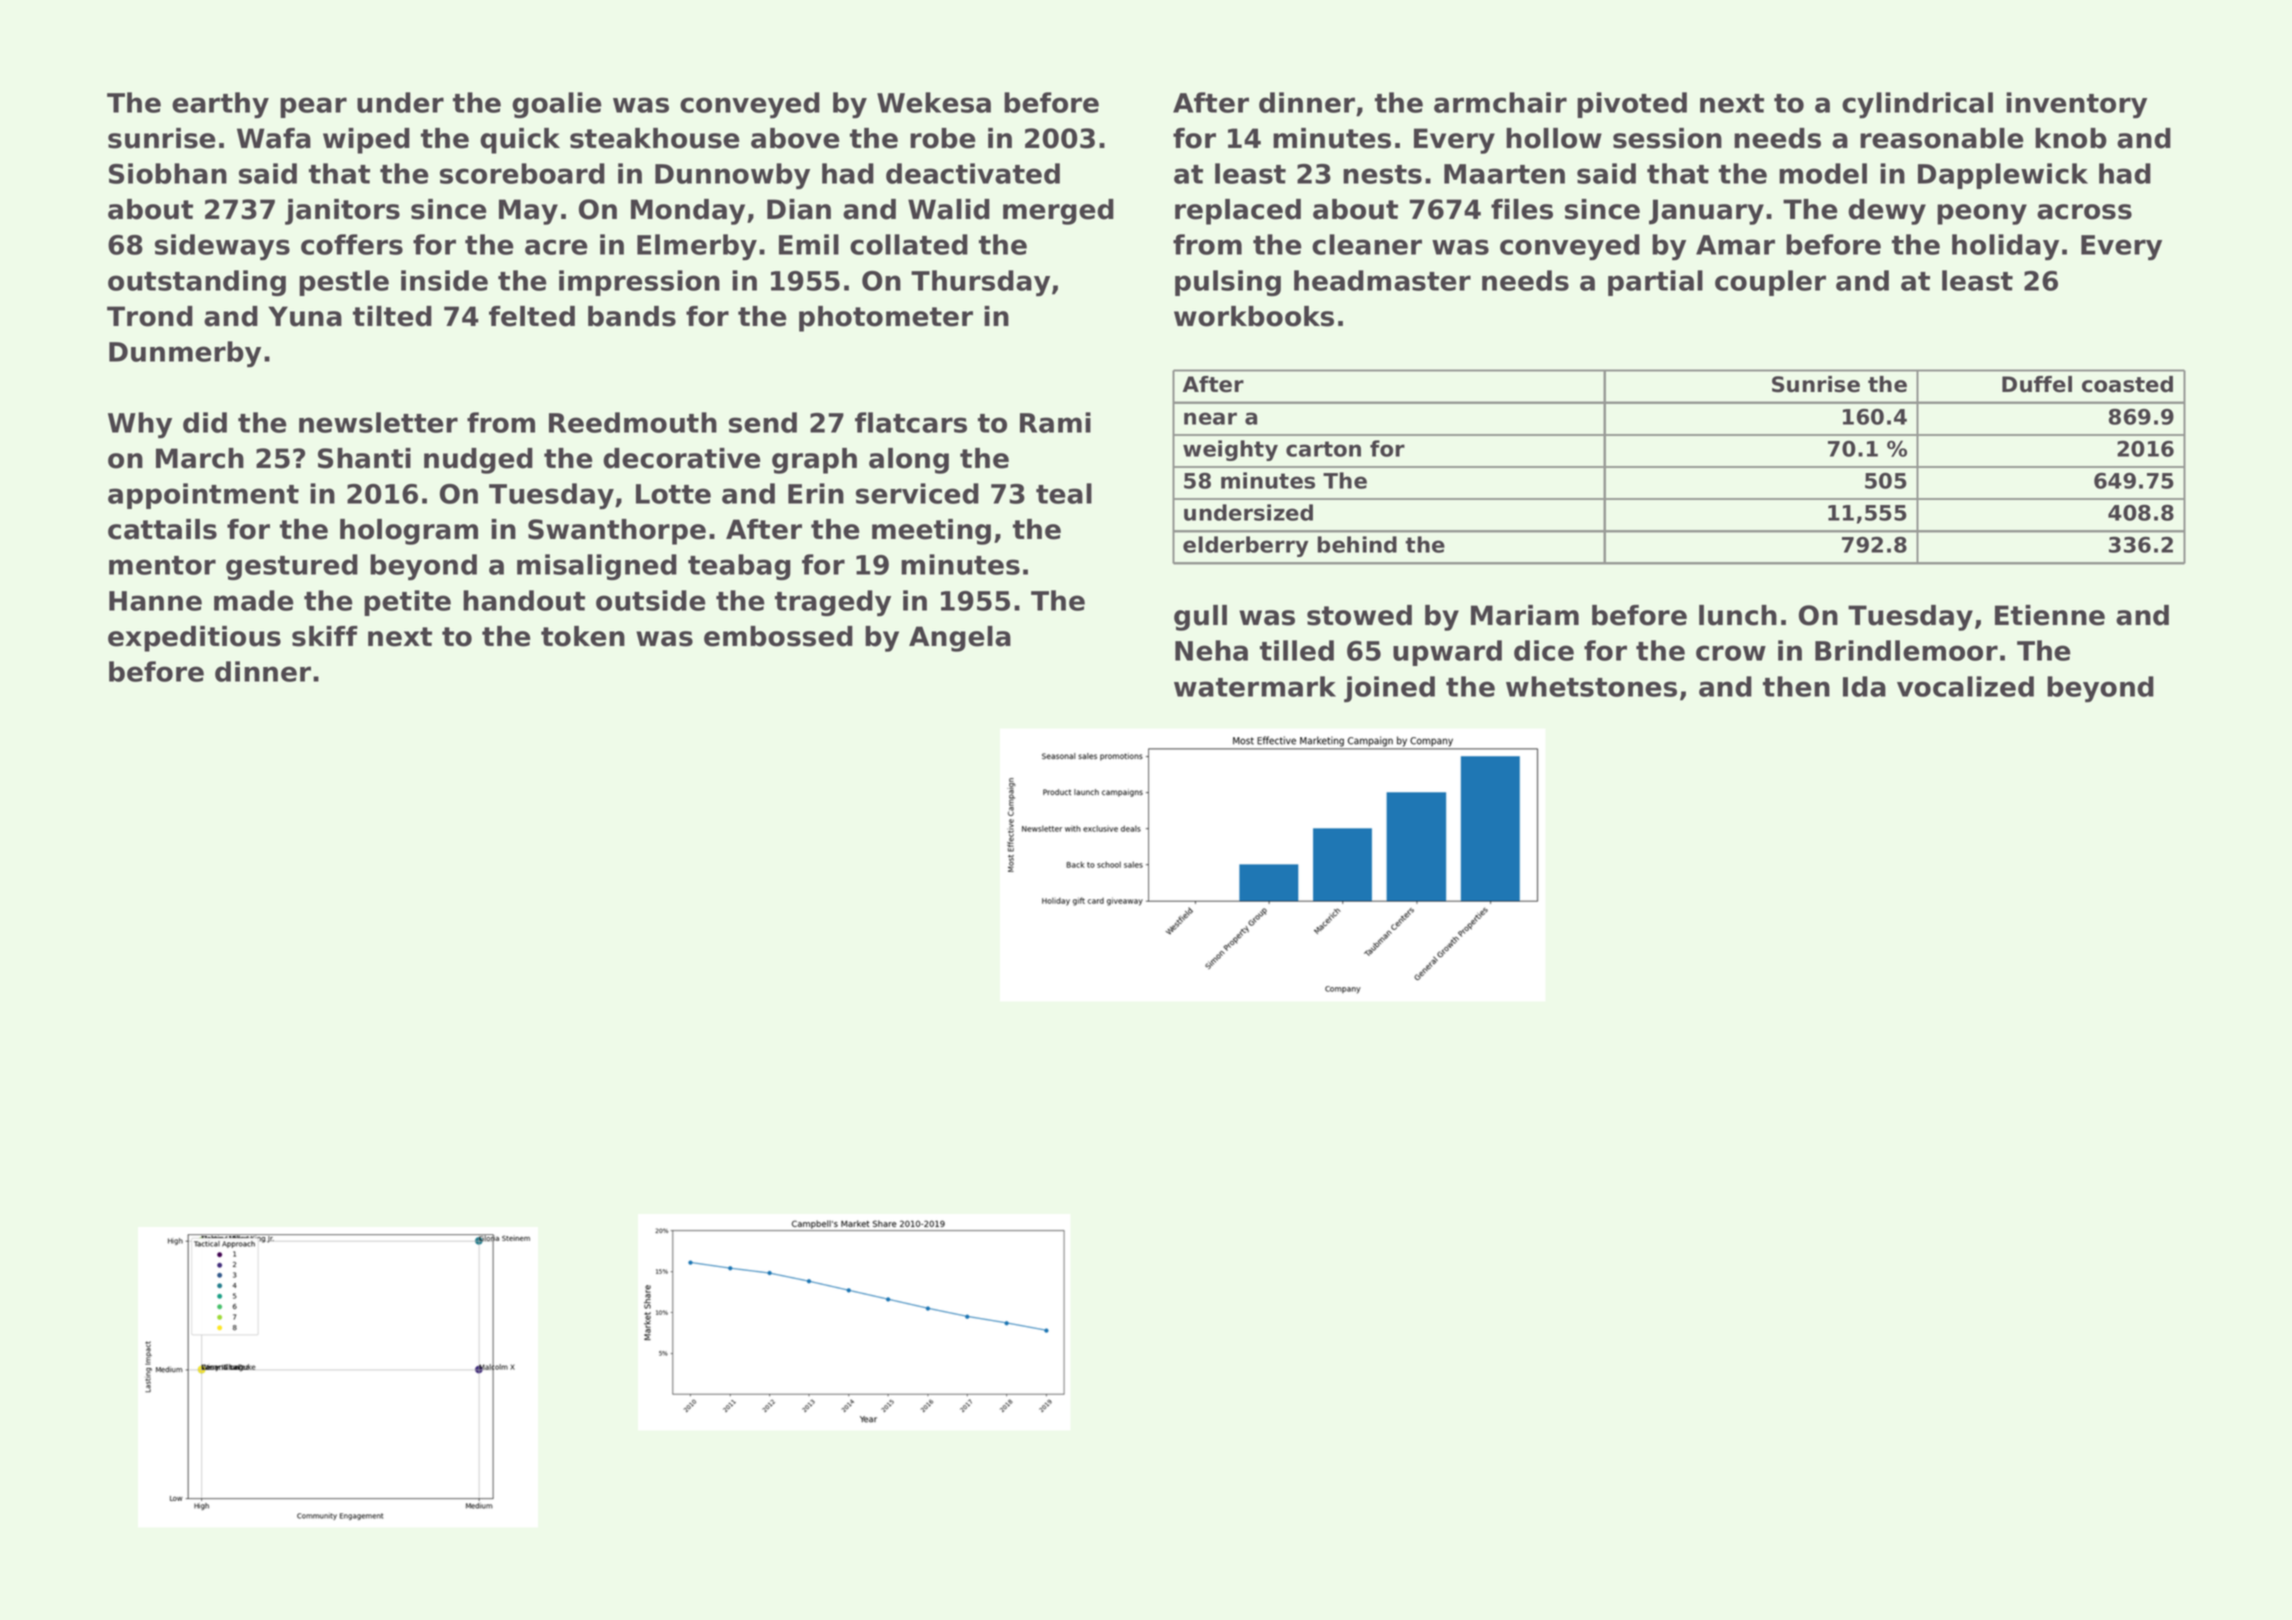  Describe the element at coordinates (2084, 212) in the document. I see `across` at that location.
